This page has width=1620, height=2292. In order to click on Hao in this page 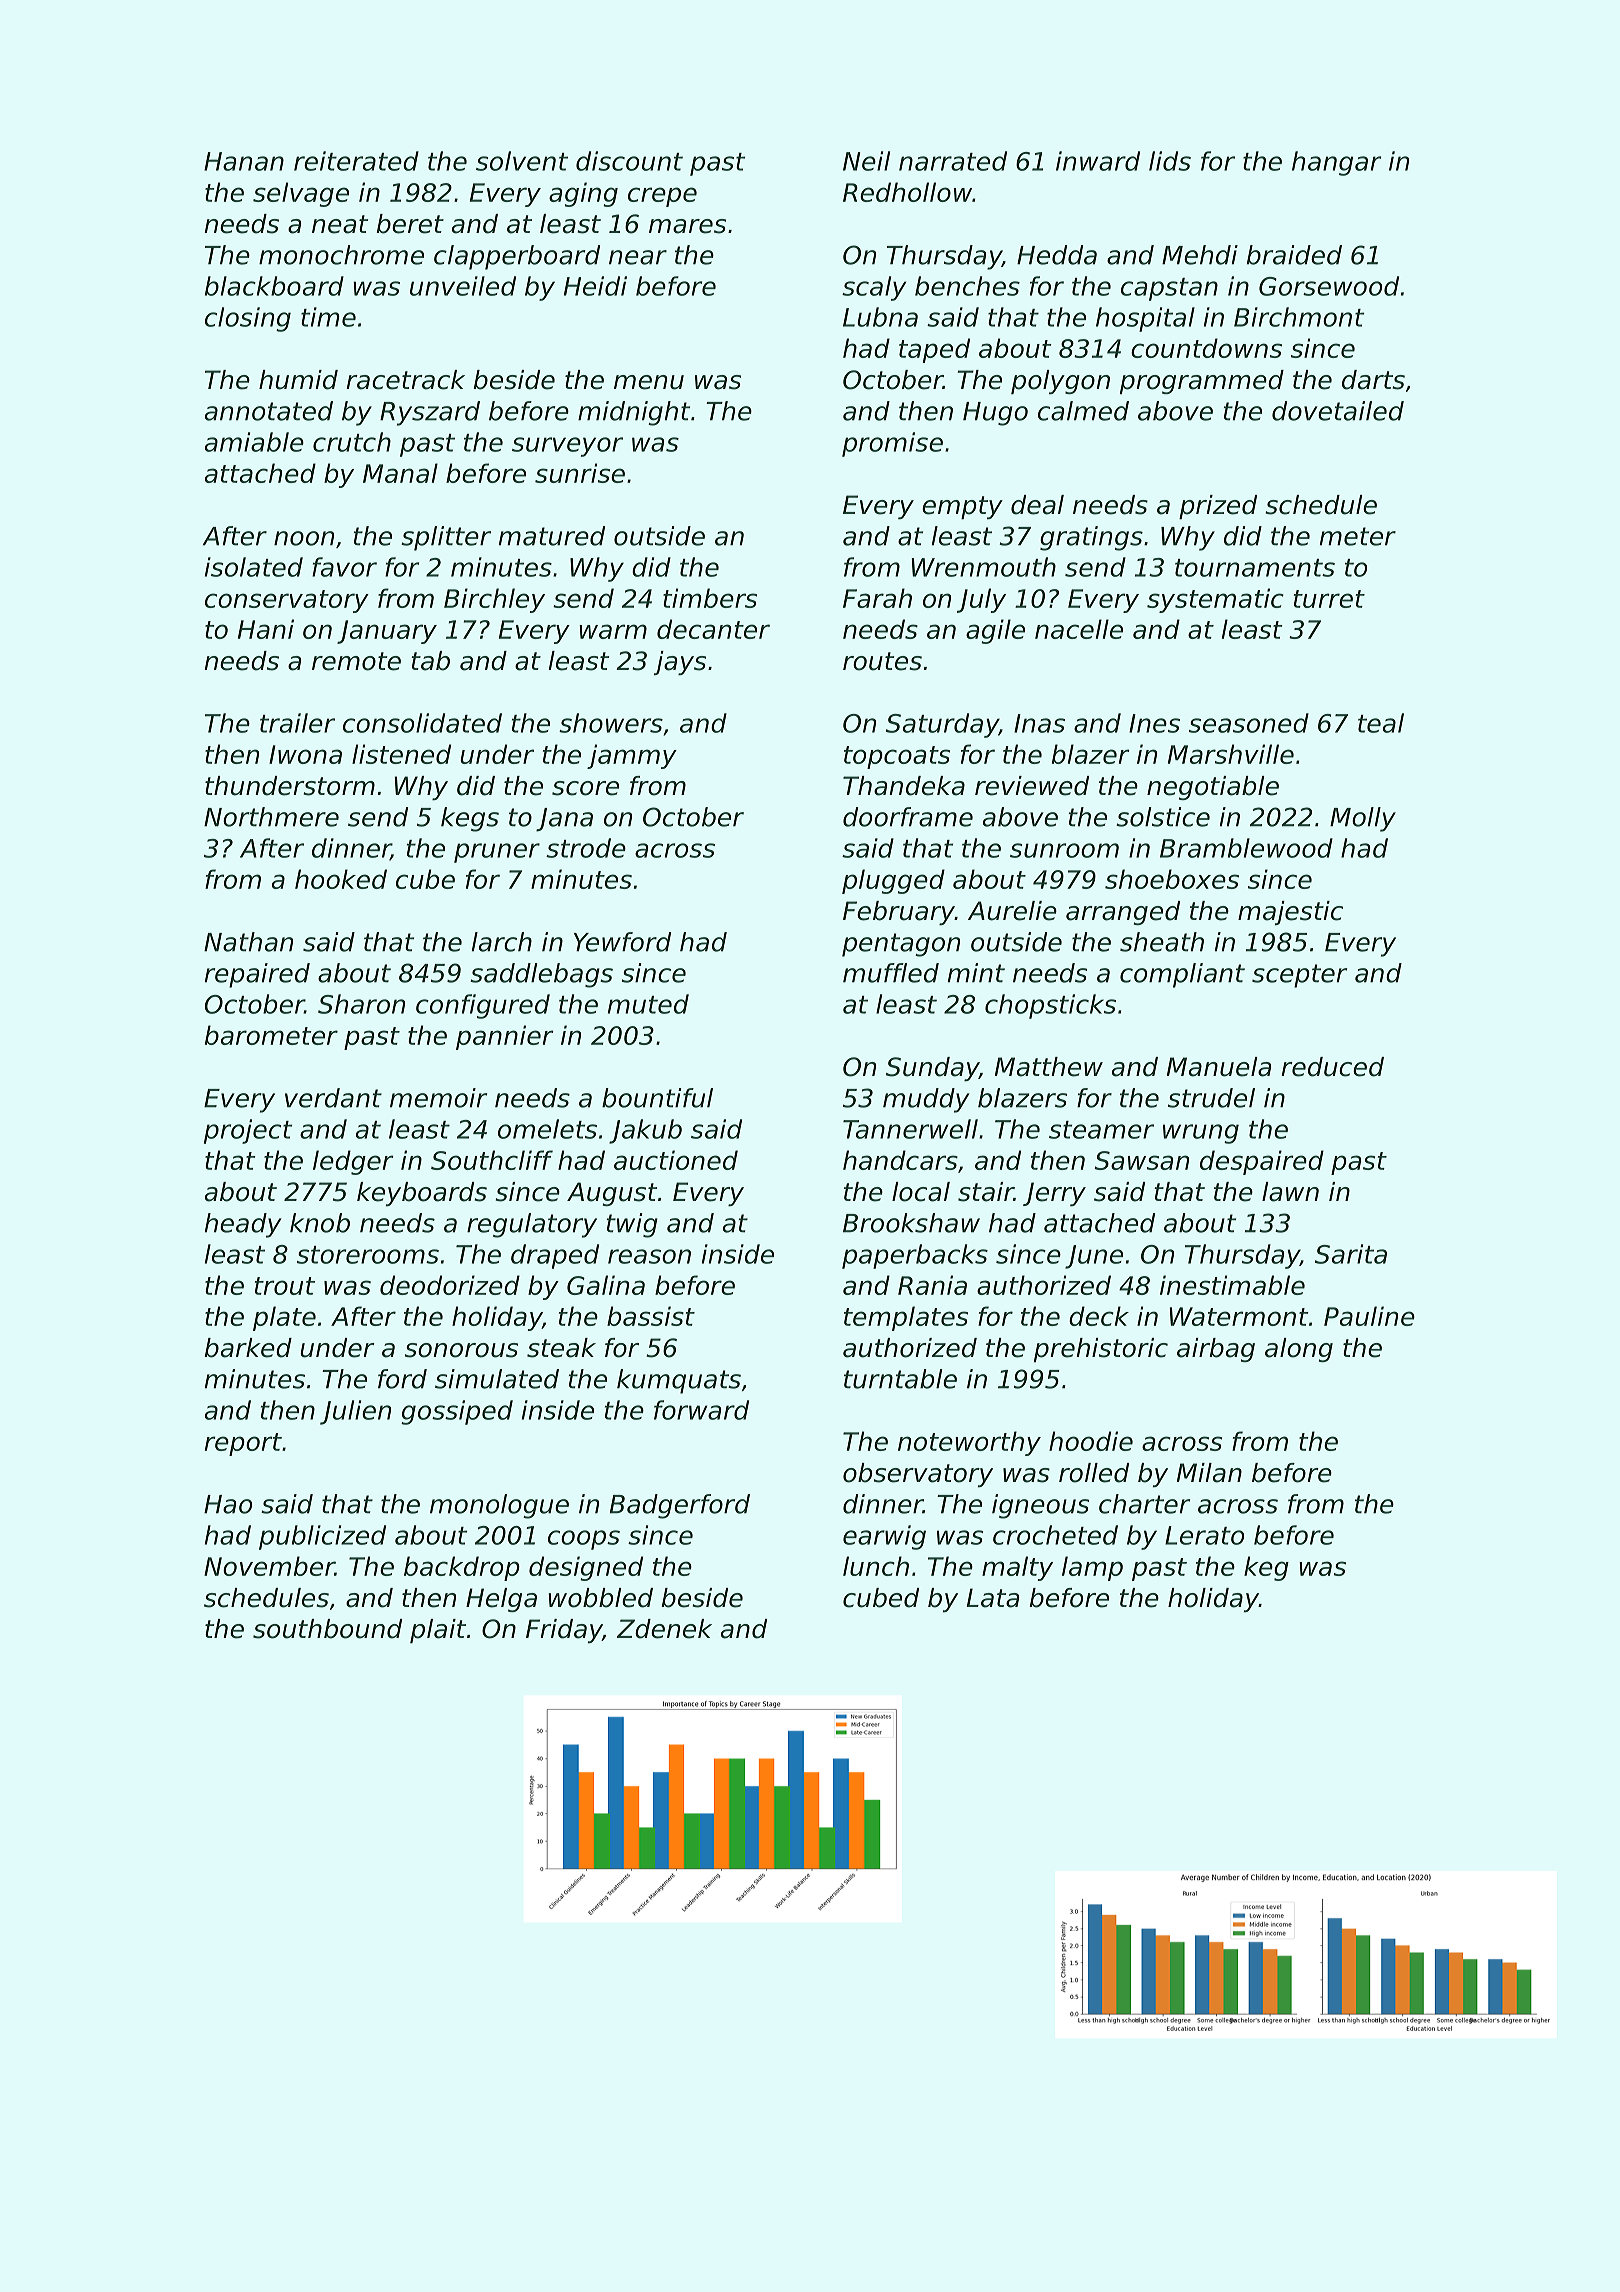, I will do `click(228, 1504)`.
